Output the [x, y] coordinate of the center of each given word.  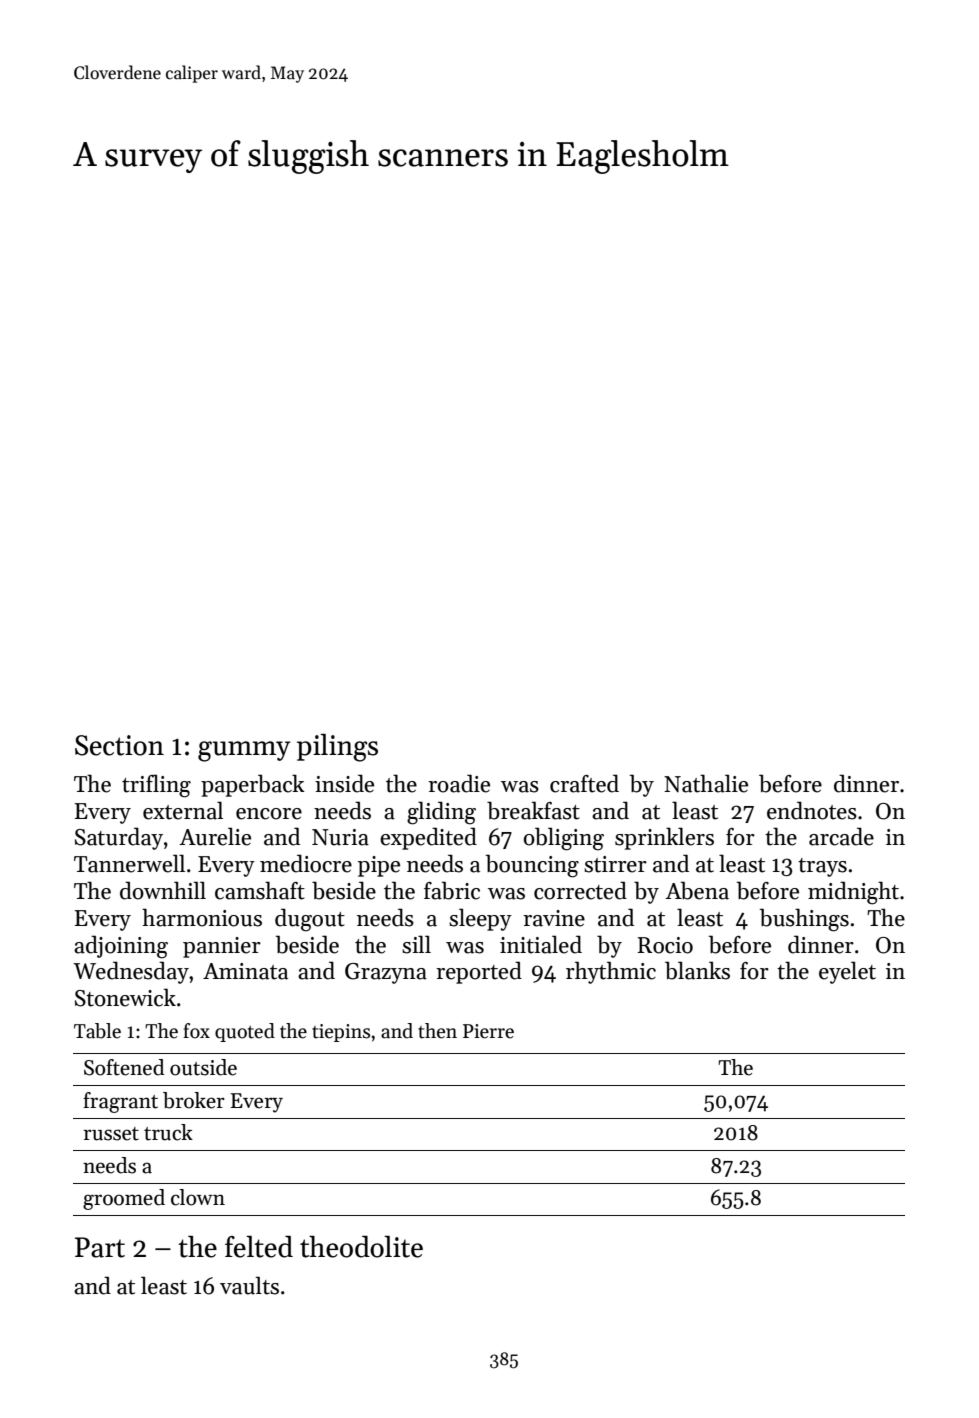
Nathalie [706, 783]
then [437, 1031]
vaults [249, 1285]
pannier [222, 947]
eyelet [847, 972]
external [183, 810]
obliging [564, 839]
